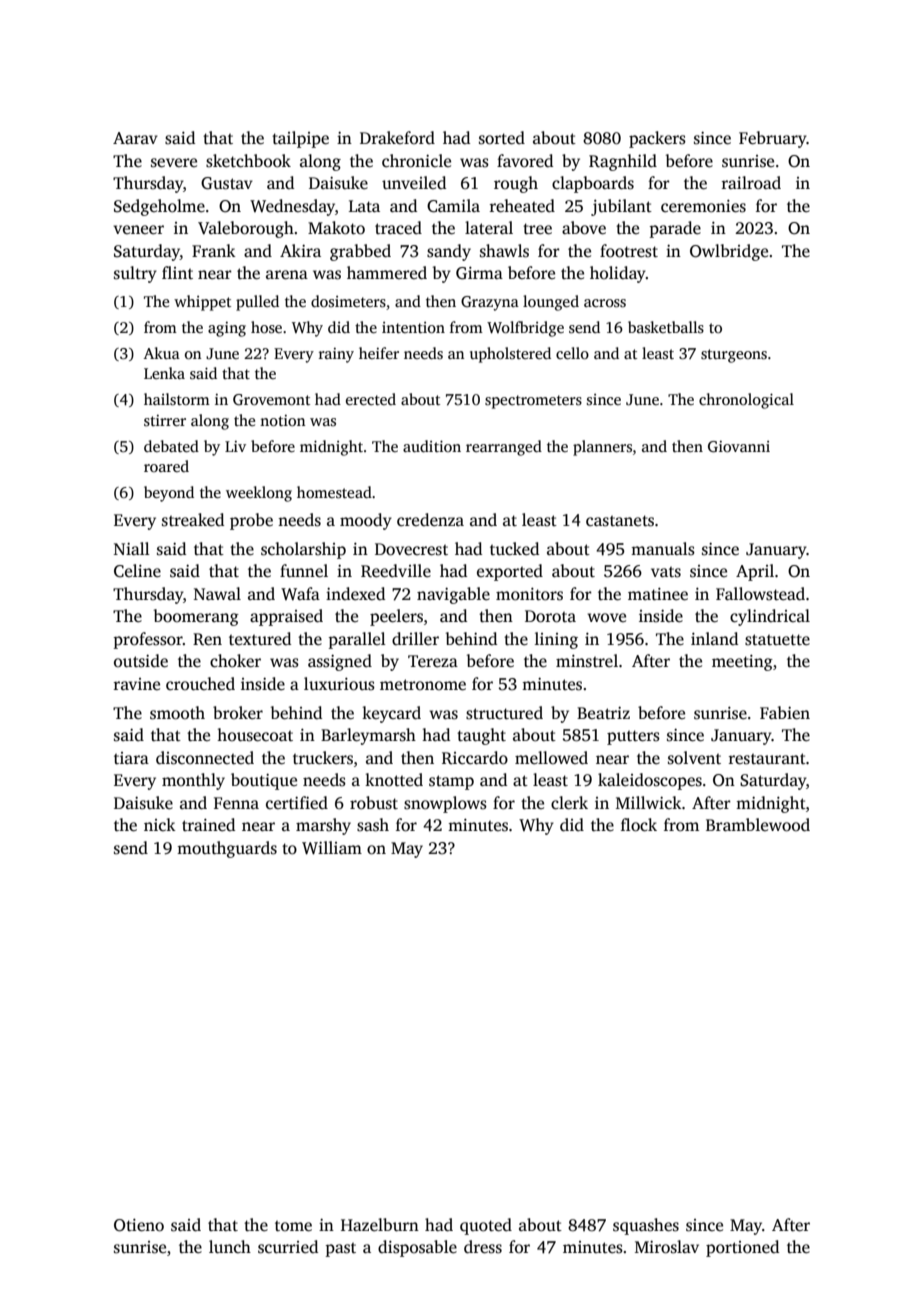 Image resolution: width=924 pixels, height=1314 pixels. Describe the element at coordinates (292, 207) in the screenshot. I see `Wednesday` at that location.
